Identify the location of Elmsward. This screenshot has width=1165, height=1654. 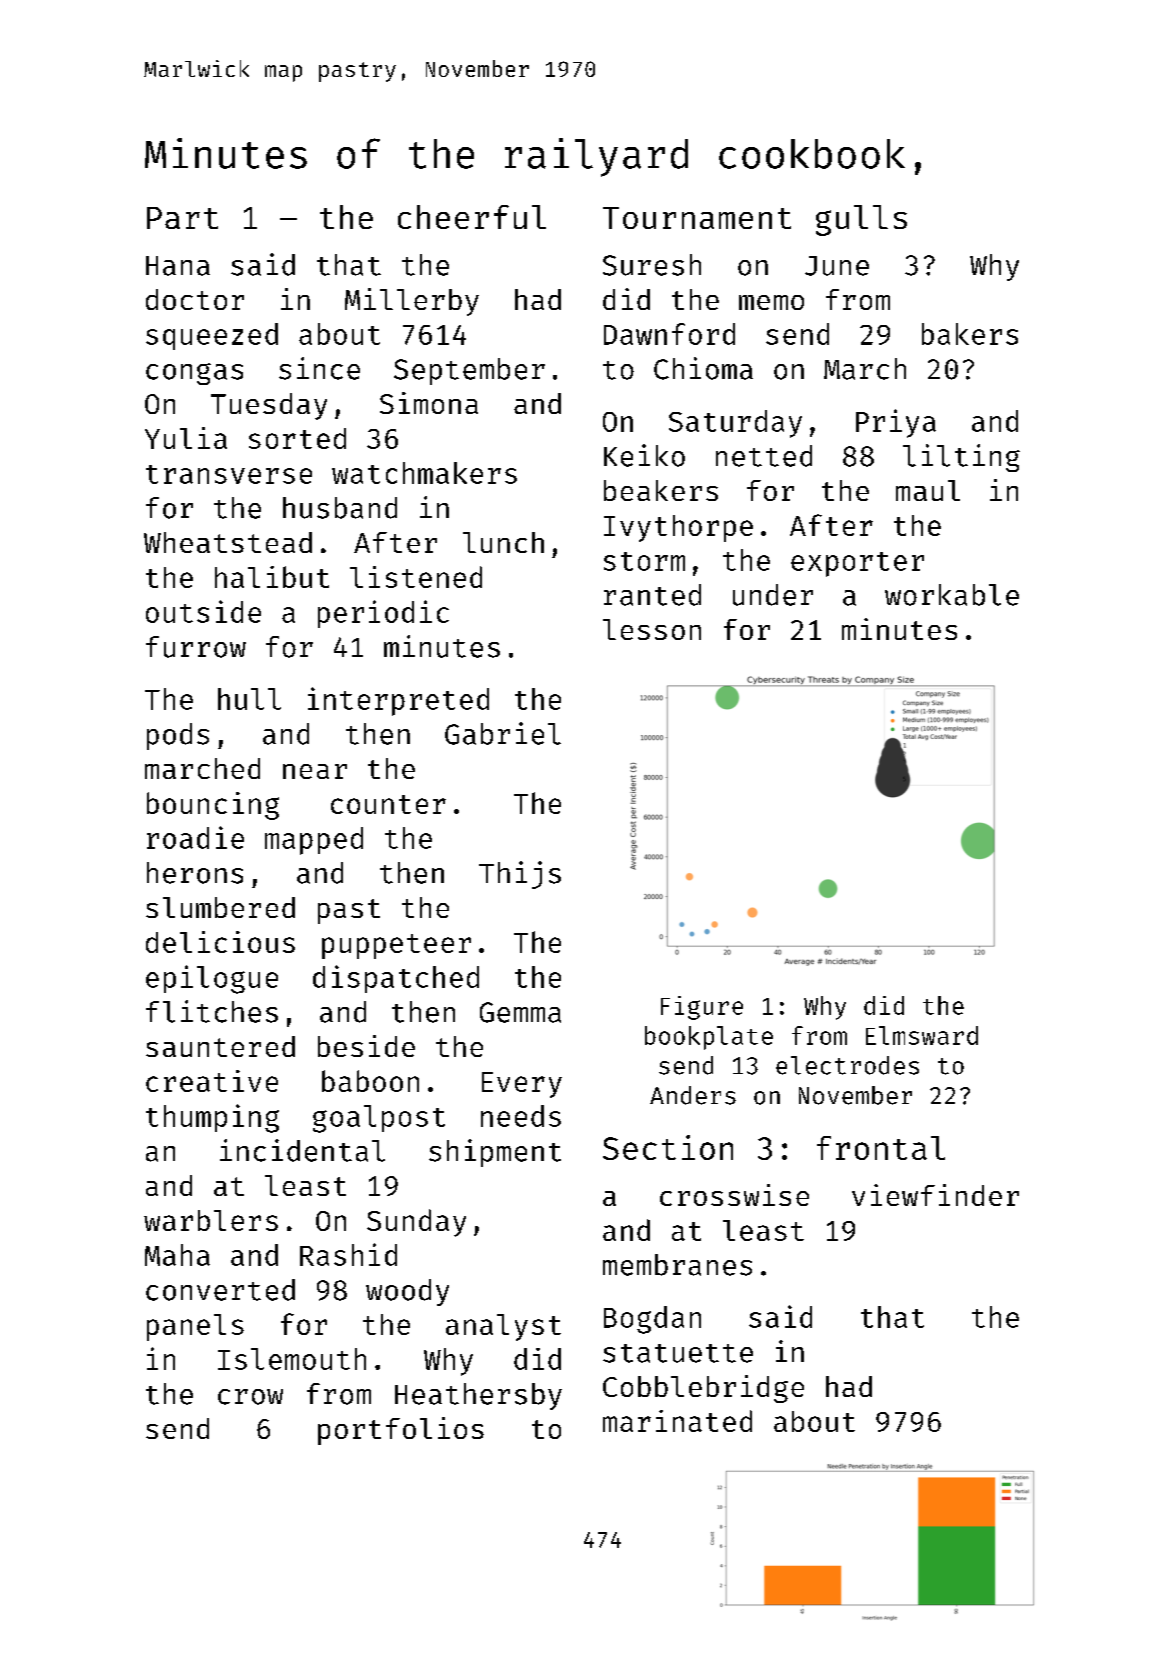
(922, 1035).
